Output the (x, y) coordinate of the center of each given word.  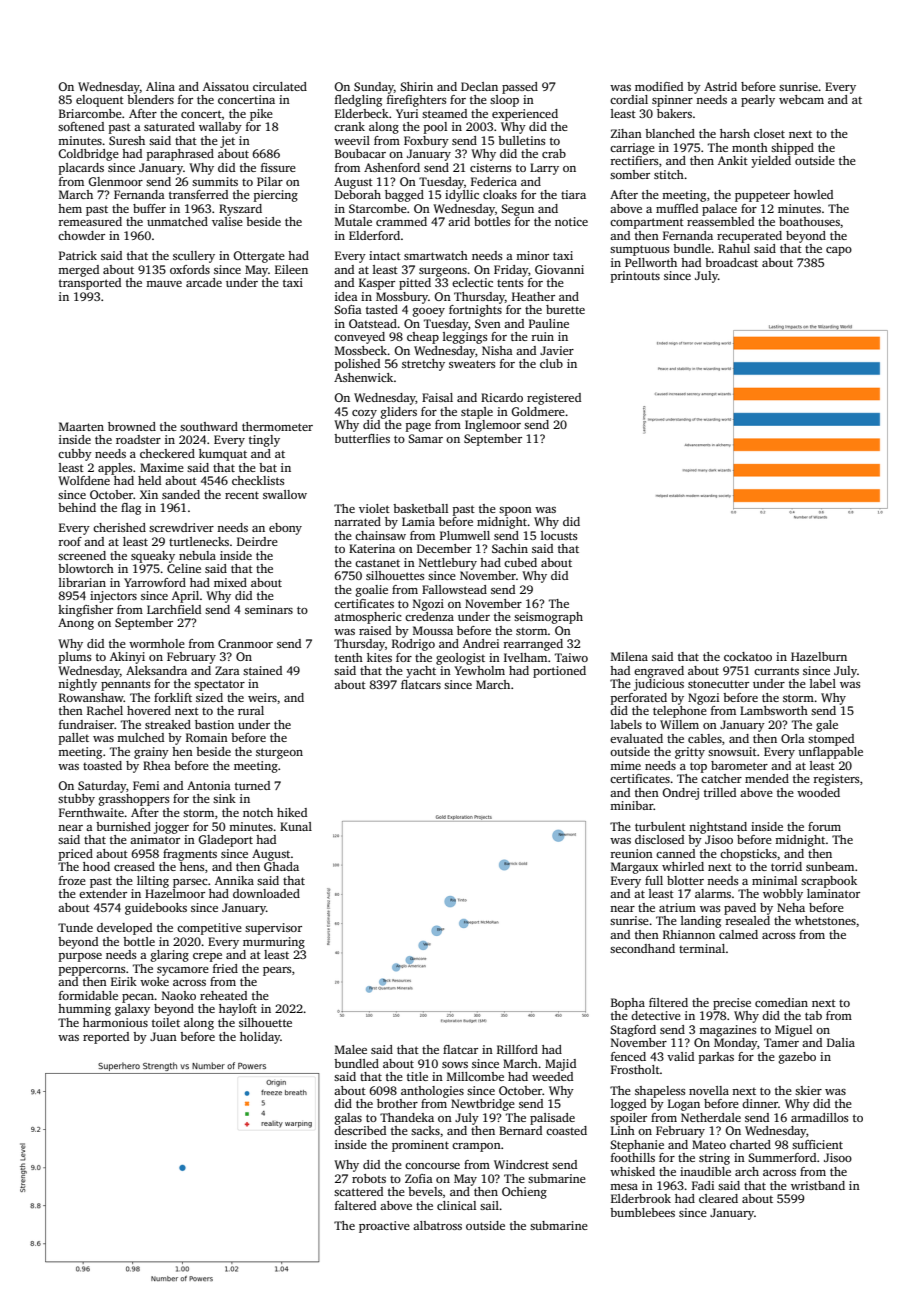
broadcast (731, 262)
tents (510, 283)
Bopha (628, 1004)
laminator (833, 893)
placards (81, 169)
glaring (170, 956)
